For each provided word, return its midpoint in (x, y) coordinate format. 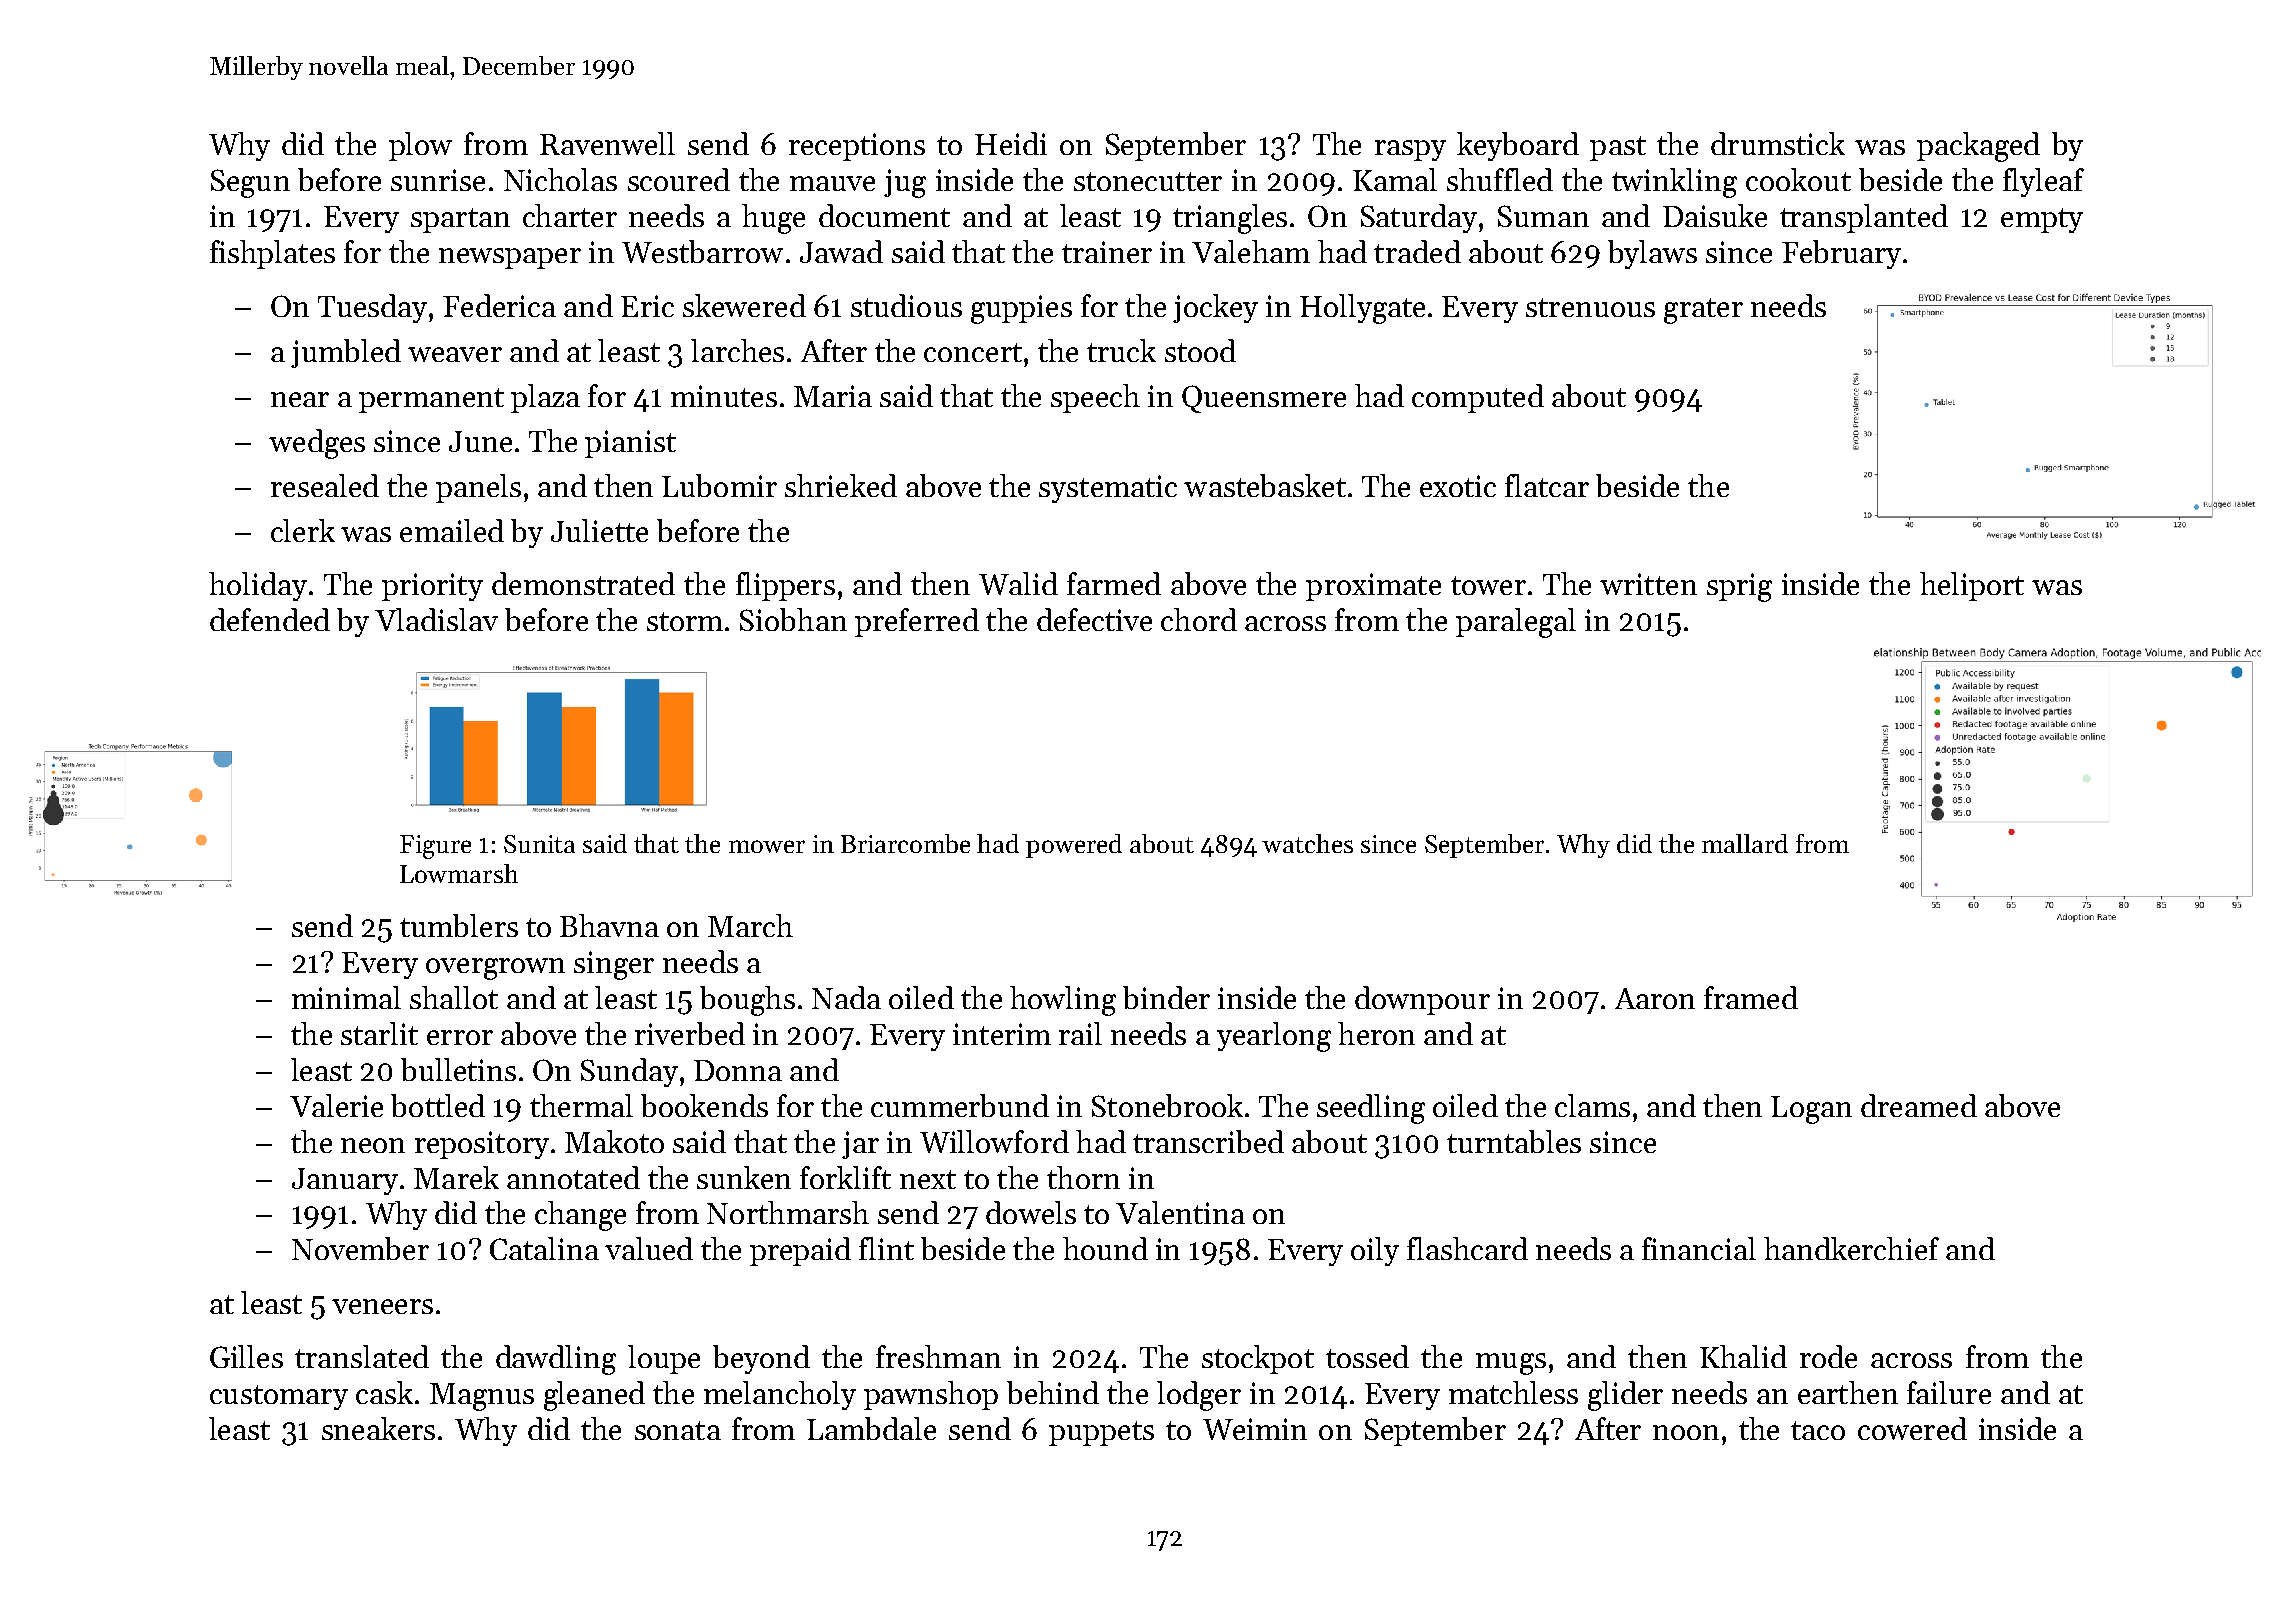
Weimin (1255, 1429)
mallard (1745, 843)
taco (1818, 1430)
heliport (1972, 586)
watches (1307, 843)
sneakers (378, 1428)
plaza (545, 398)
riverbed (690, 1033)
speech (1095, 398)
